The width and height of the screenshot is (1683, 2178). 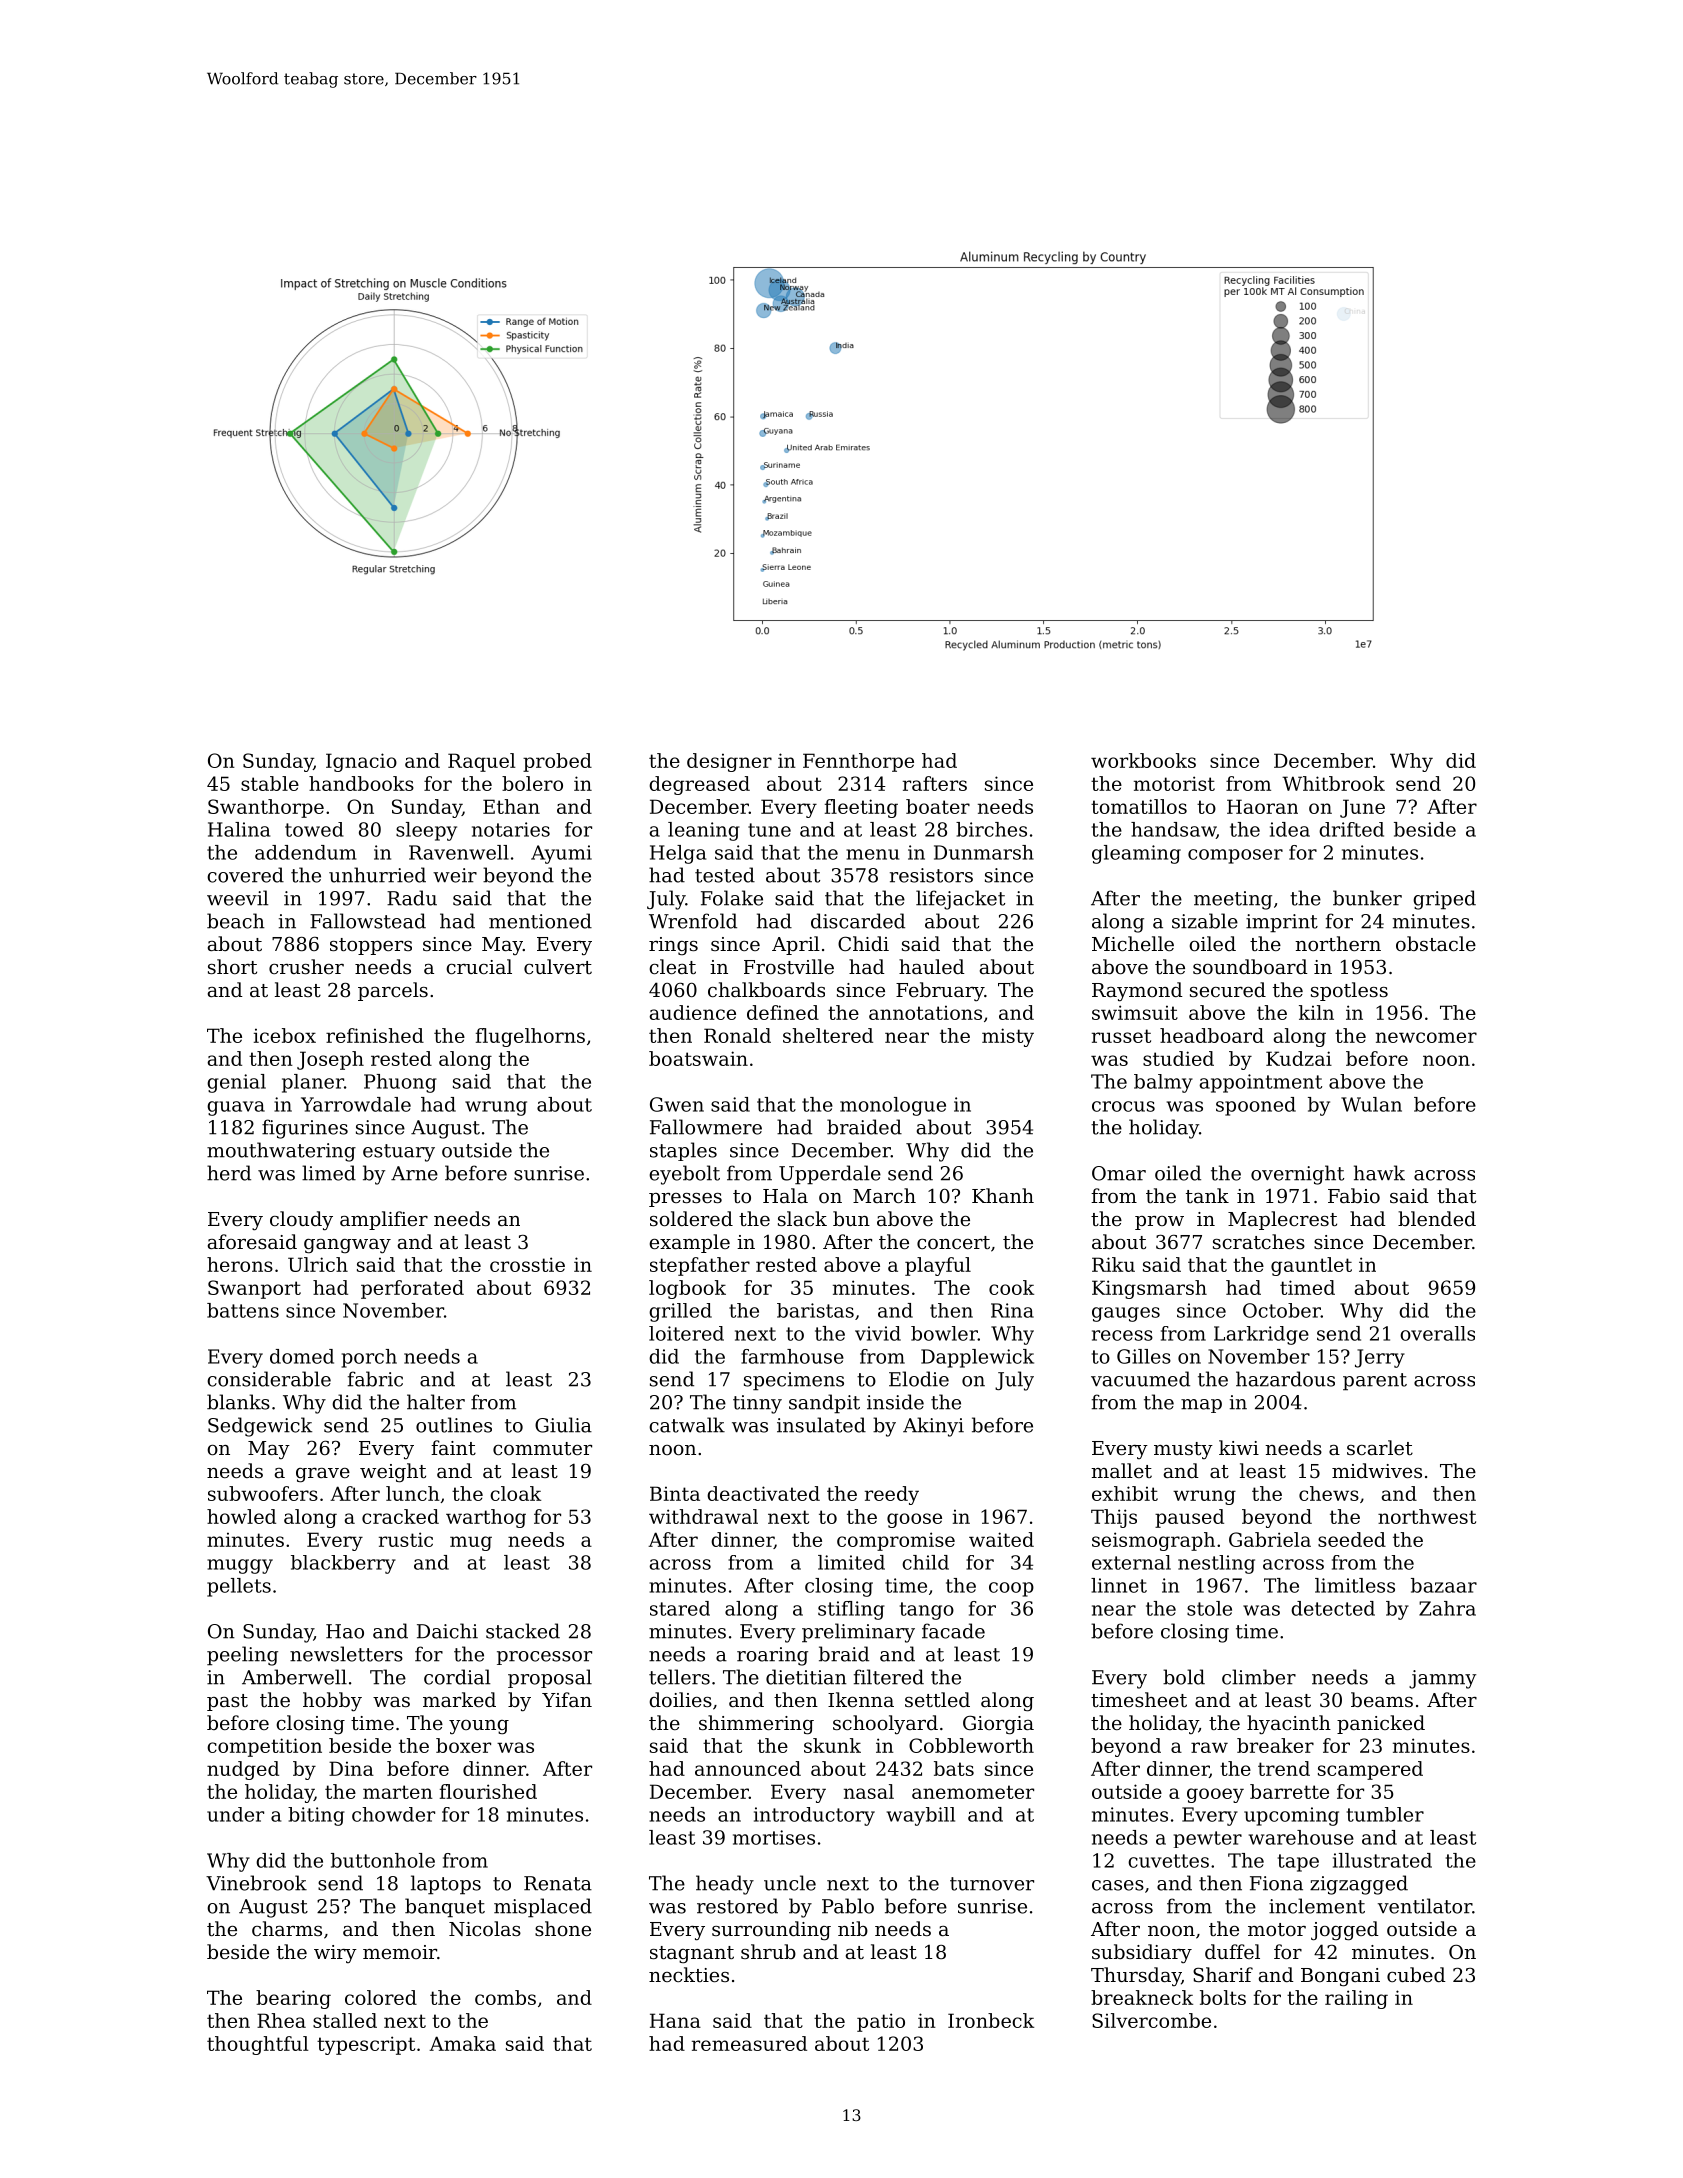 What do you see at coordinates (927, 1611) in the screenshot?
I see `tango` at bounding box center [927, 1611].
